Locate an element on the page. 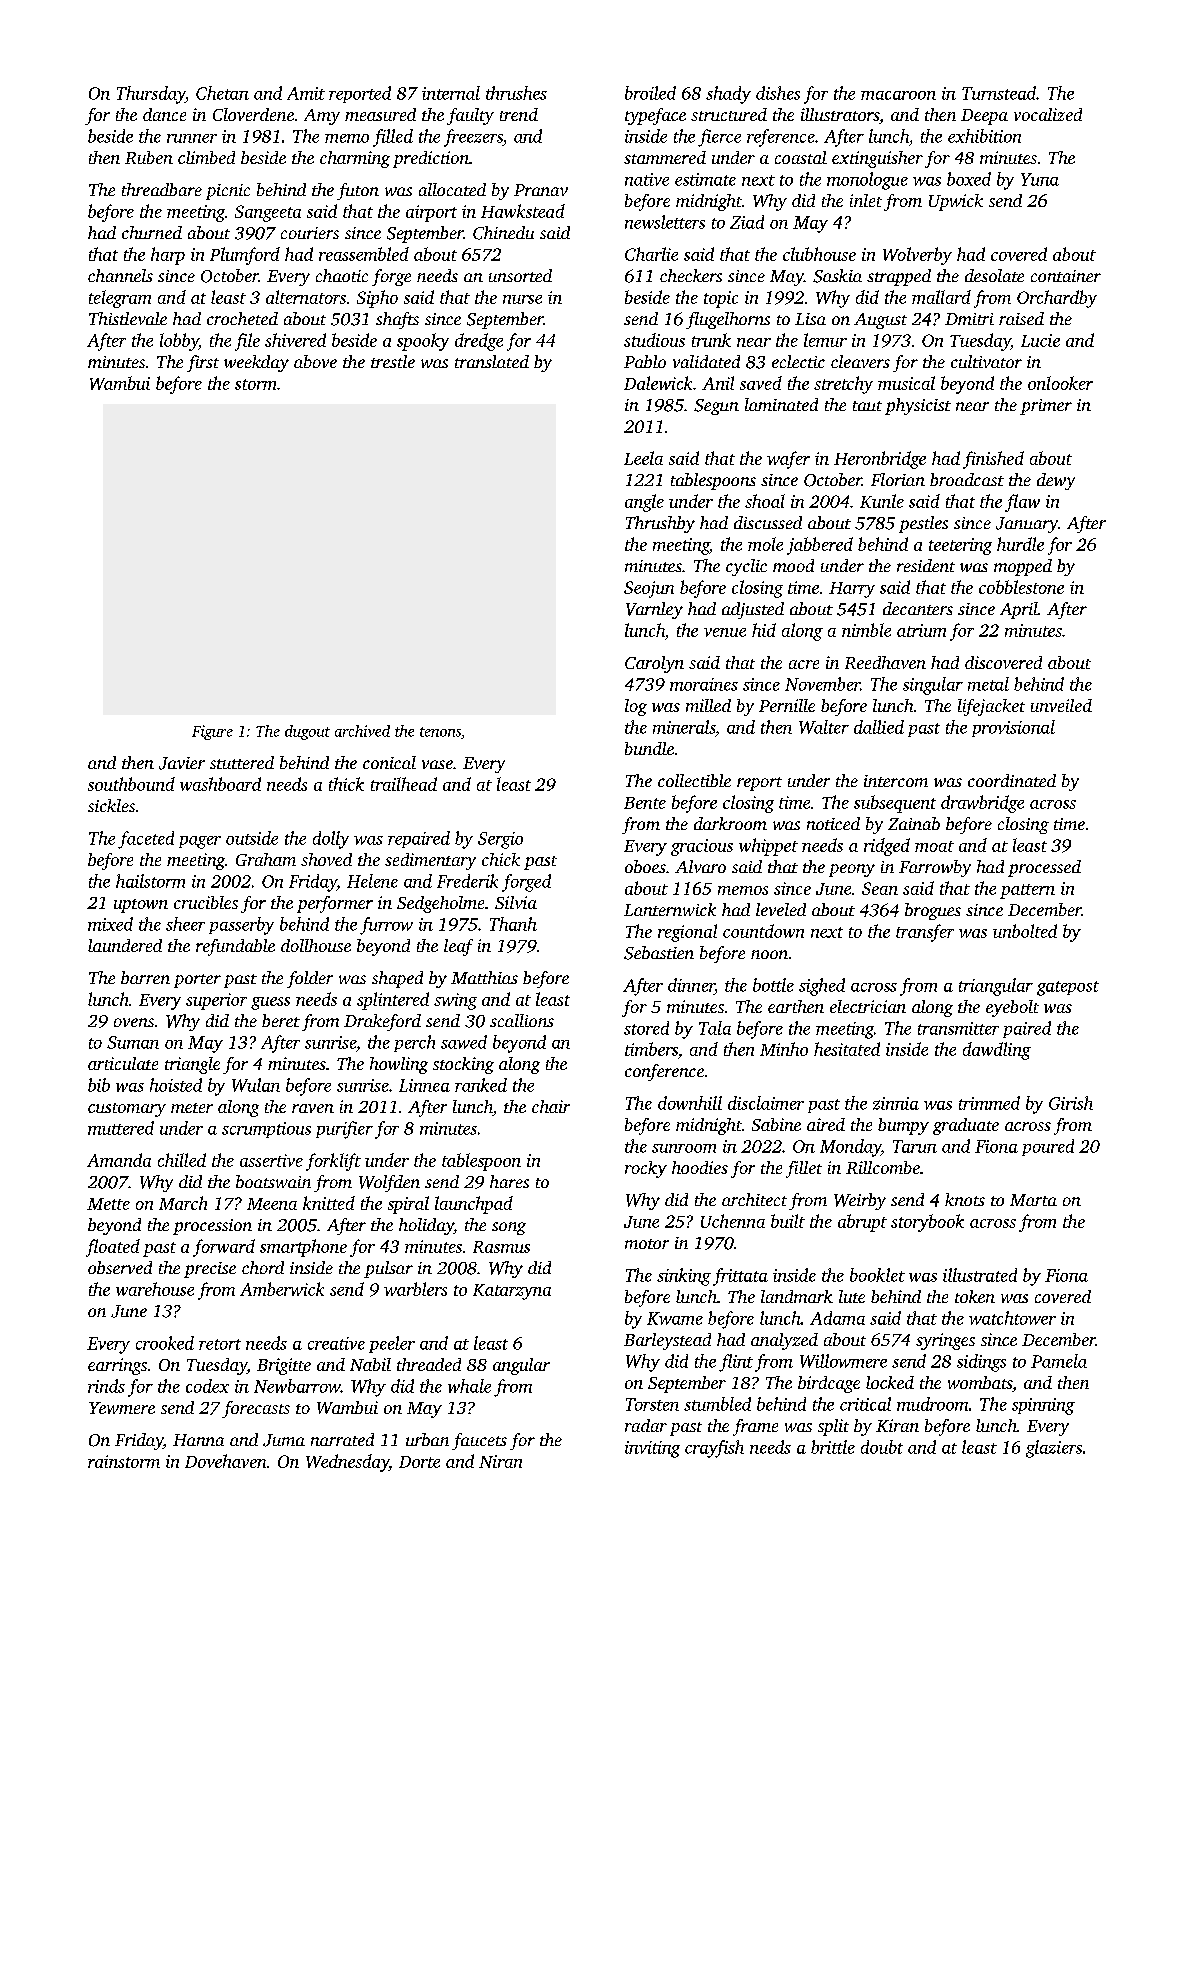 Image resolution: width=1195 pixels, height=1968 pixels. taut is located at coordinates (867, 406).
